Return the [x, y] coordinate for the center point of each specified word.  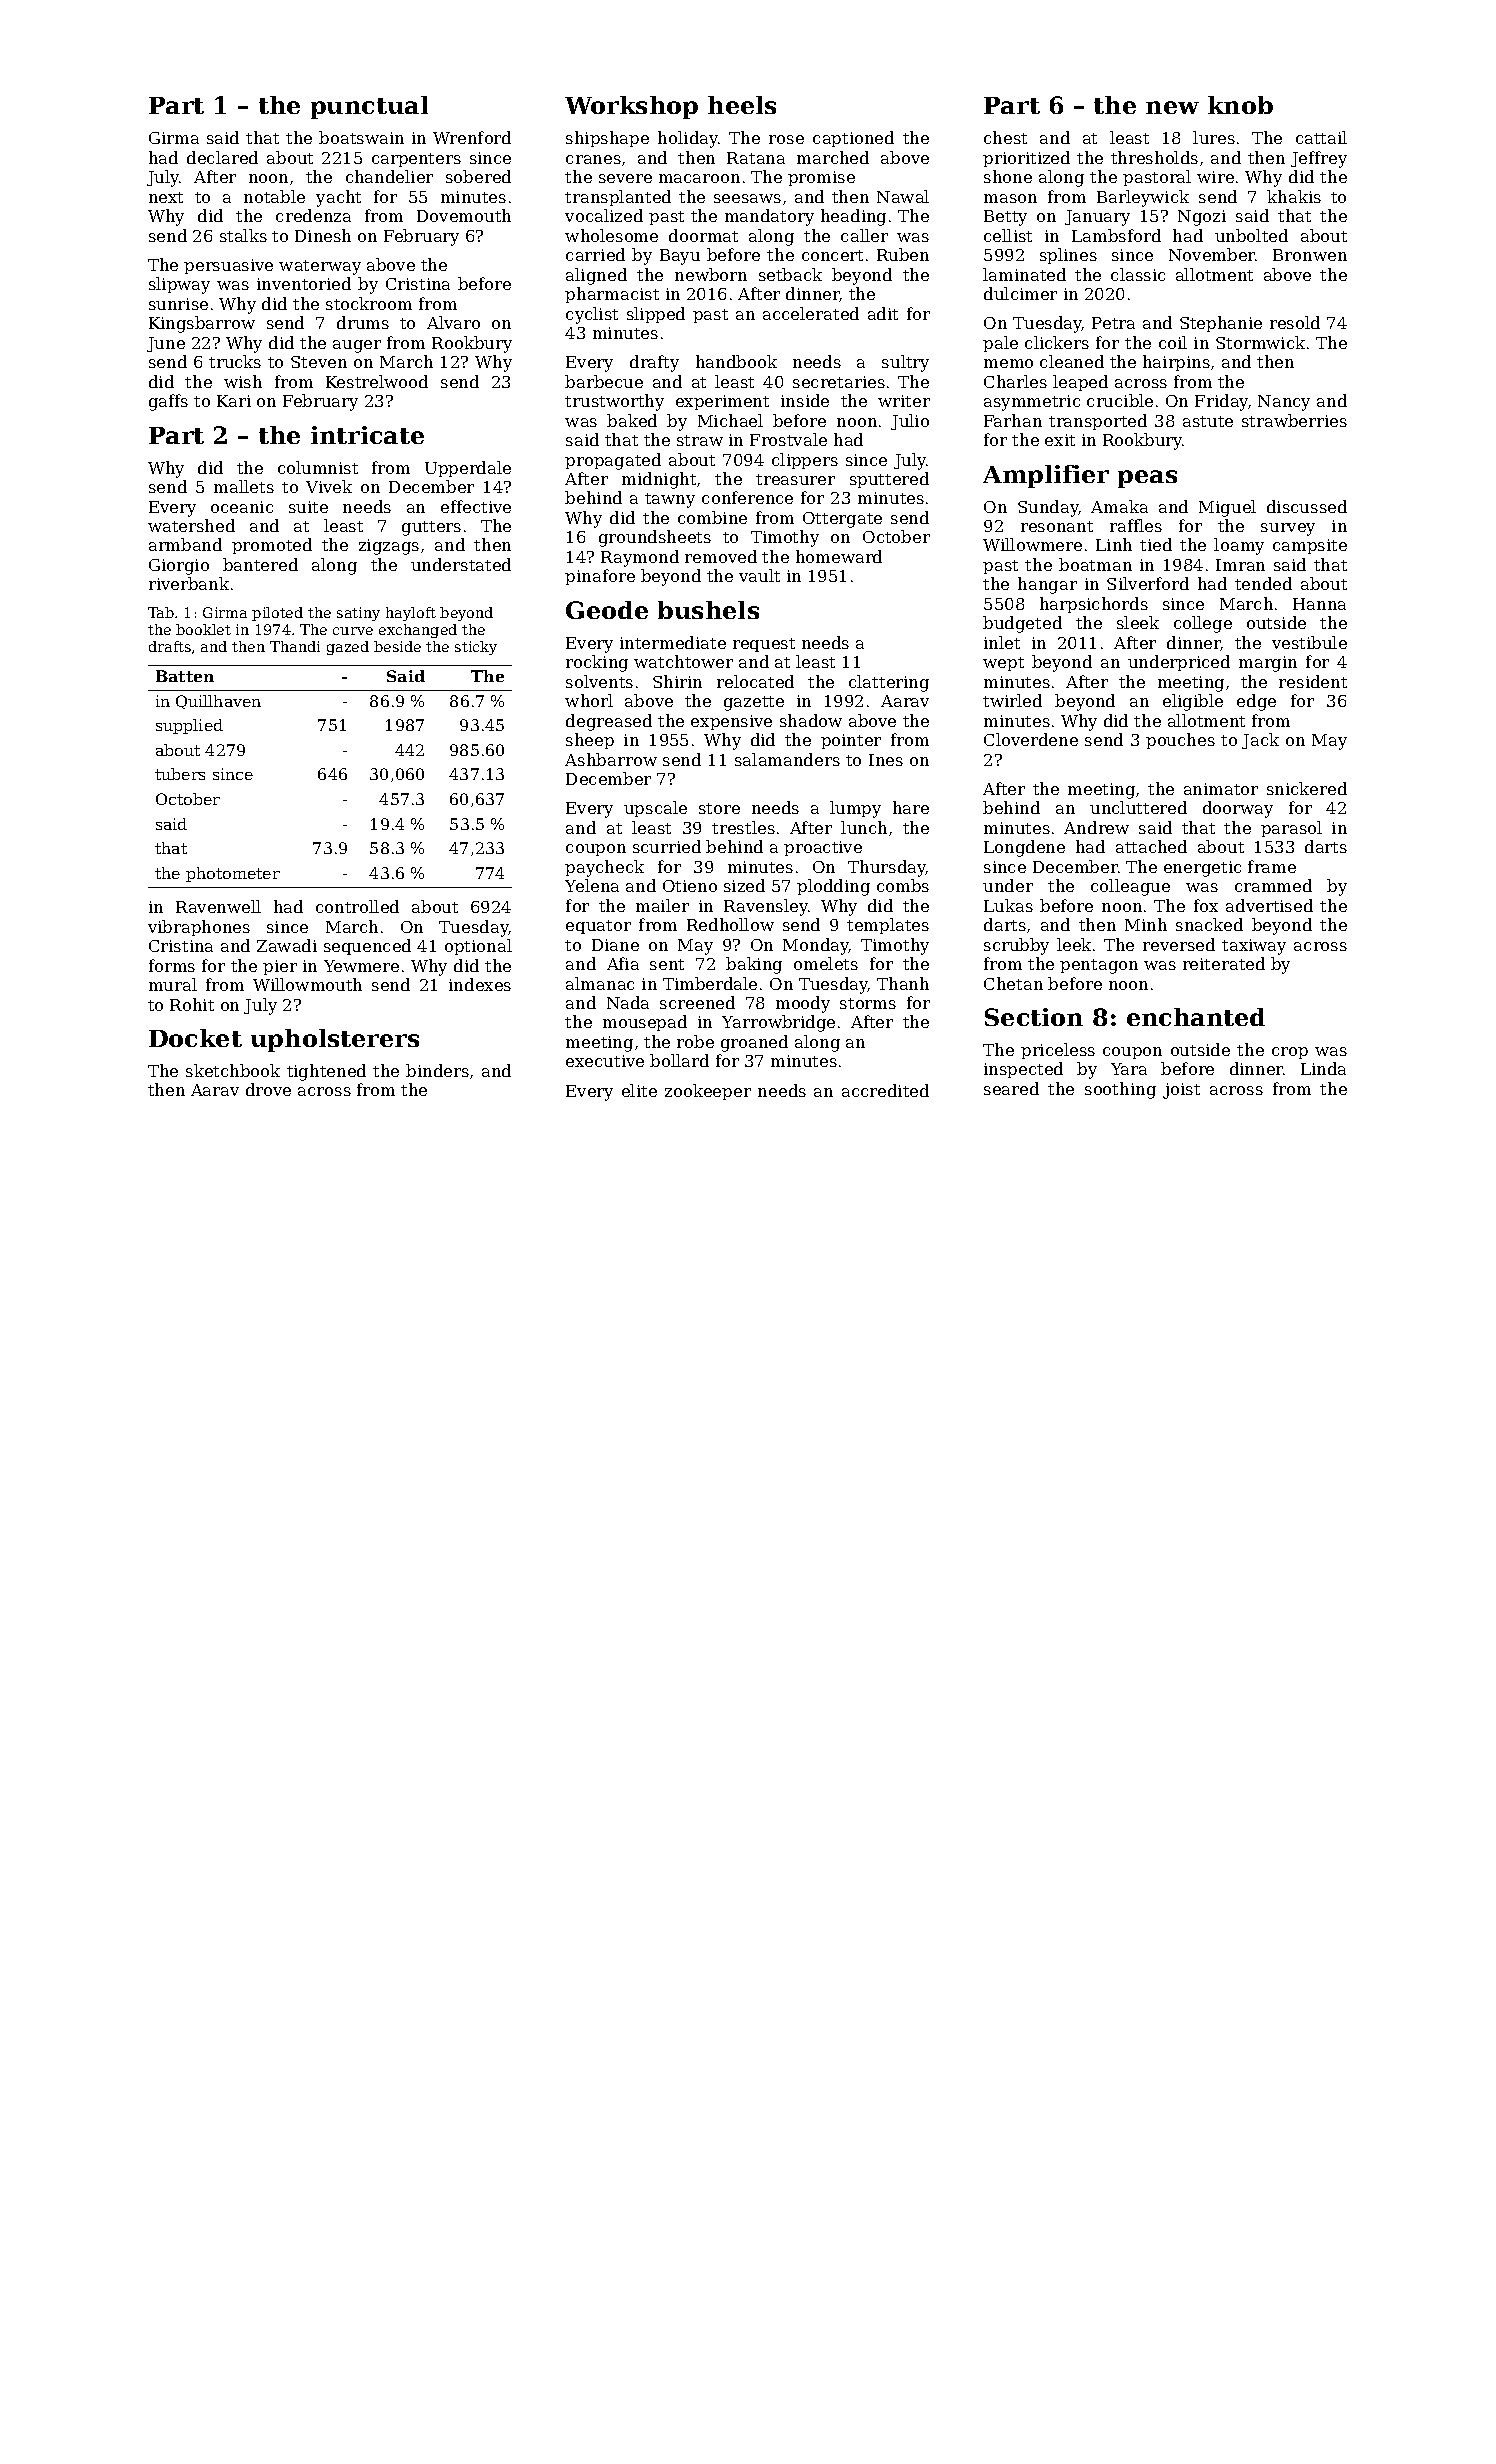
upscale [655, 809]
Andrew [1096, 827]
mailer [662, 905]
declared [222, 157]
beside [397, 646]
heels [742, 105]
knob [1240, 105]
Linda [1323, 1068]
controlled [357, 906]
